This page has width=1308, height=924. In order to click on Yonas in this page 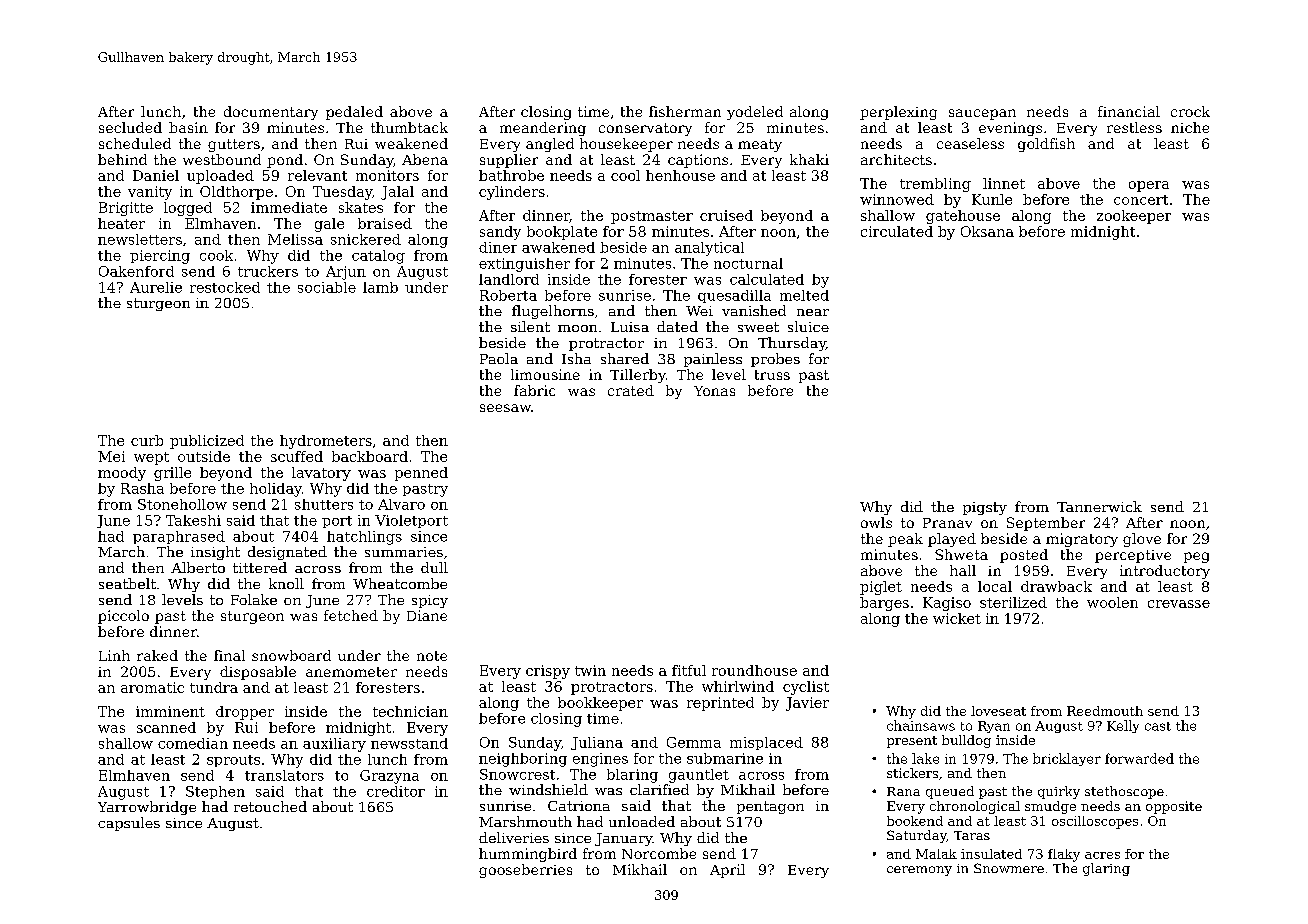, I will do `click(714, 391)`.
